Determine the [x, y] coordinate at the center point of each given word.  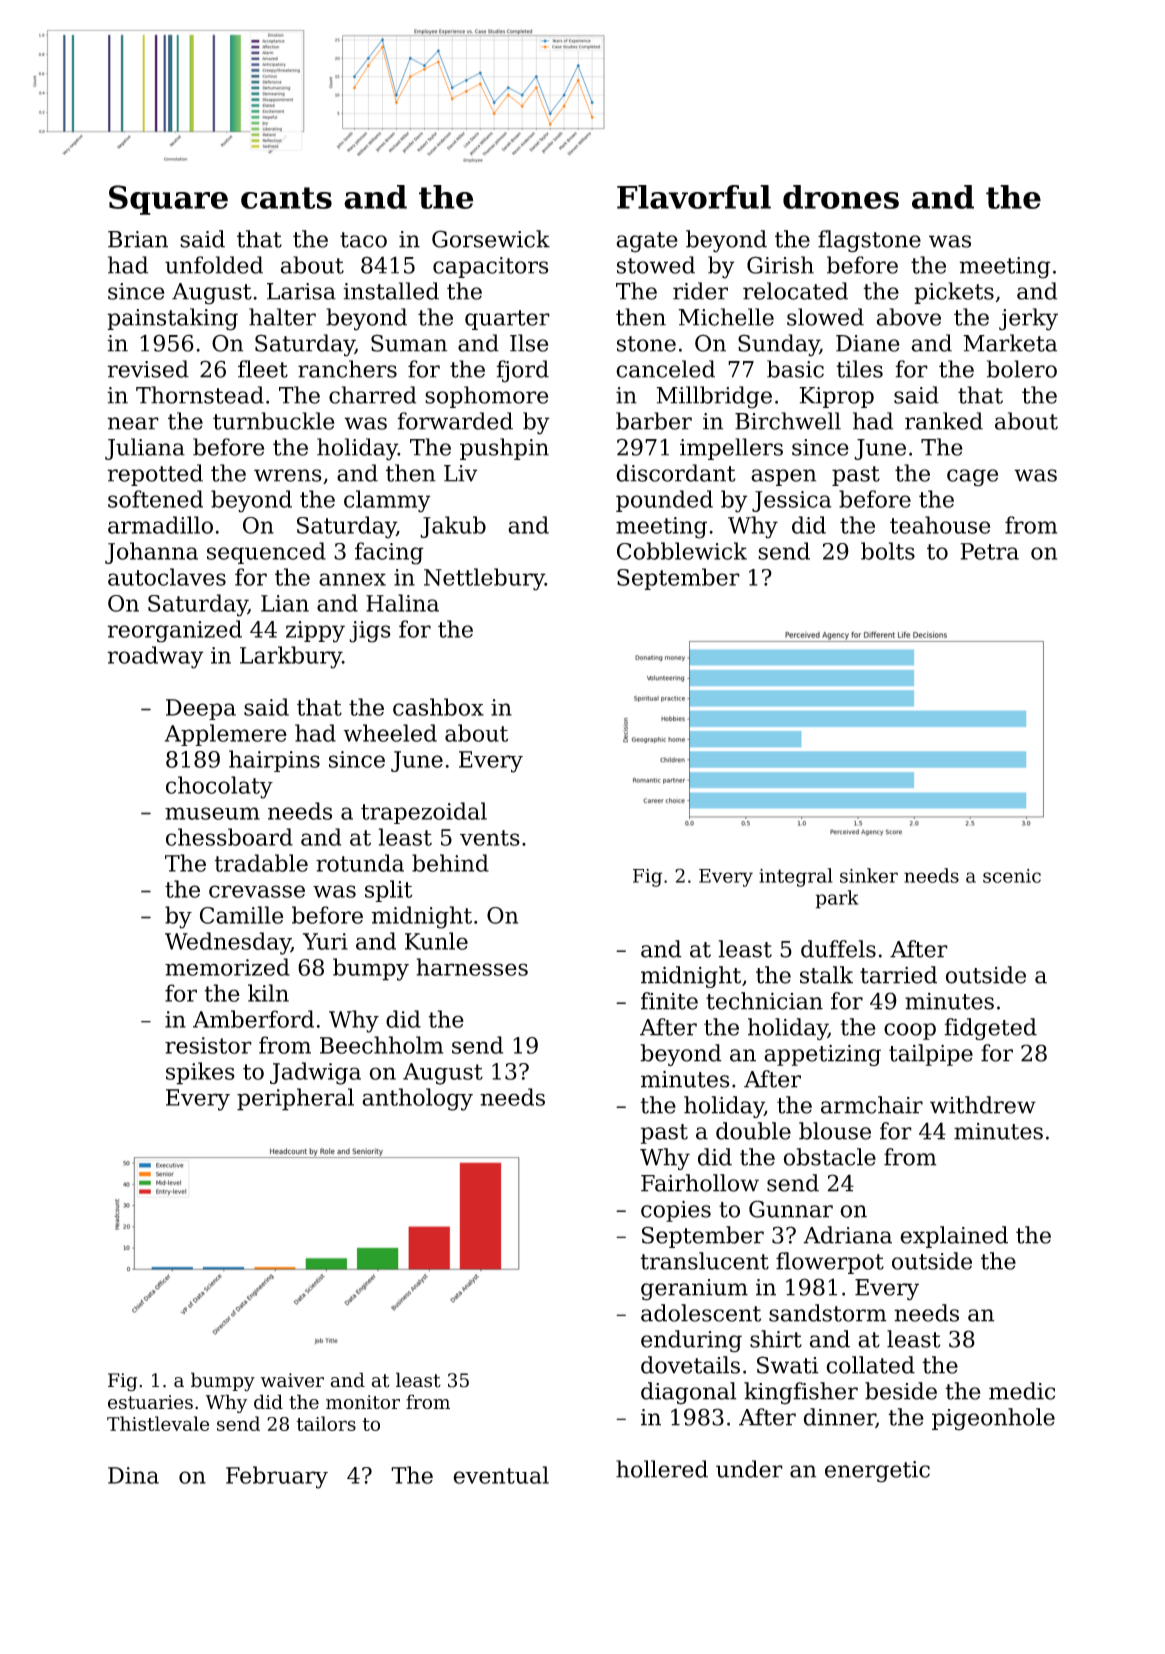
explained [954, 1237]
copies [676, 1211]
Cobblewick [682, 551]
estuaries [150, 1402]
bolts [888, 551]
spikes [200, 1073]
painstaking [172, 319]
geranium [694, 1290]
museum [212, 813]
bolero [1022, 369]
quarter [507, 320]
